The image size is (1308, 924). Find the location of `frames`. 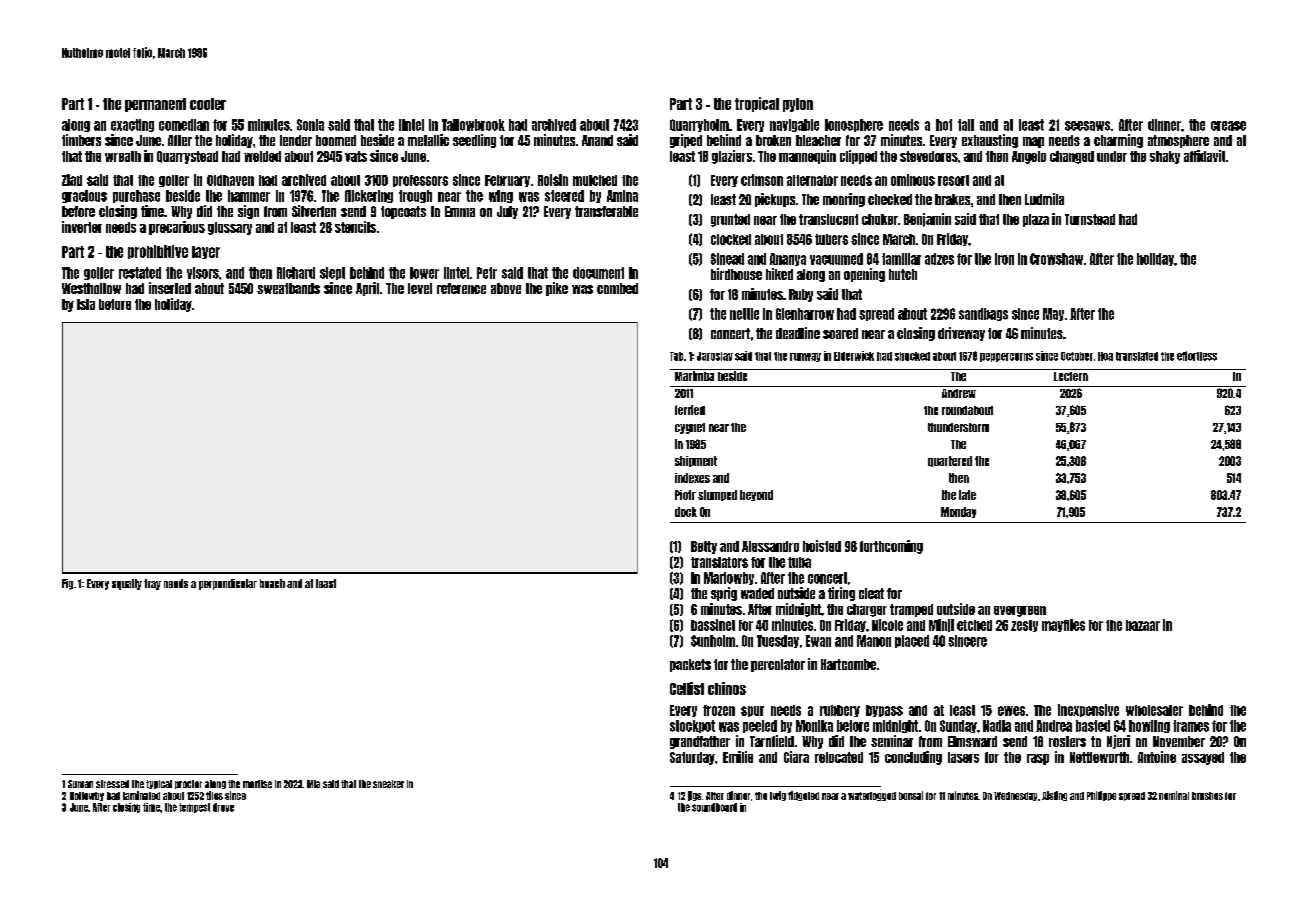

frames is located at coordinates (1191, 726).
